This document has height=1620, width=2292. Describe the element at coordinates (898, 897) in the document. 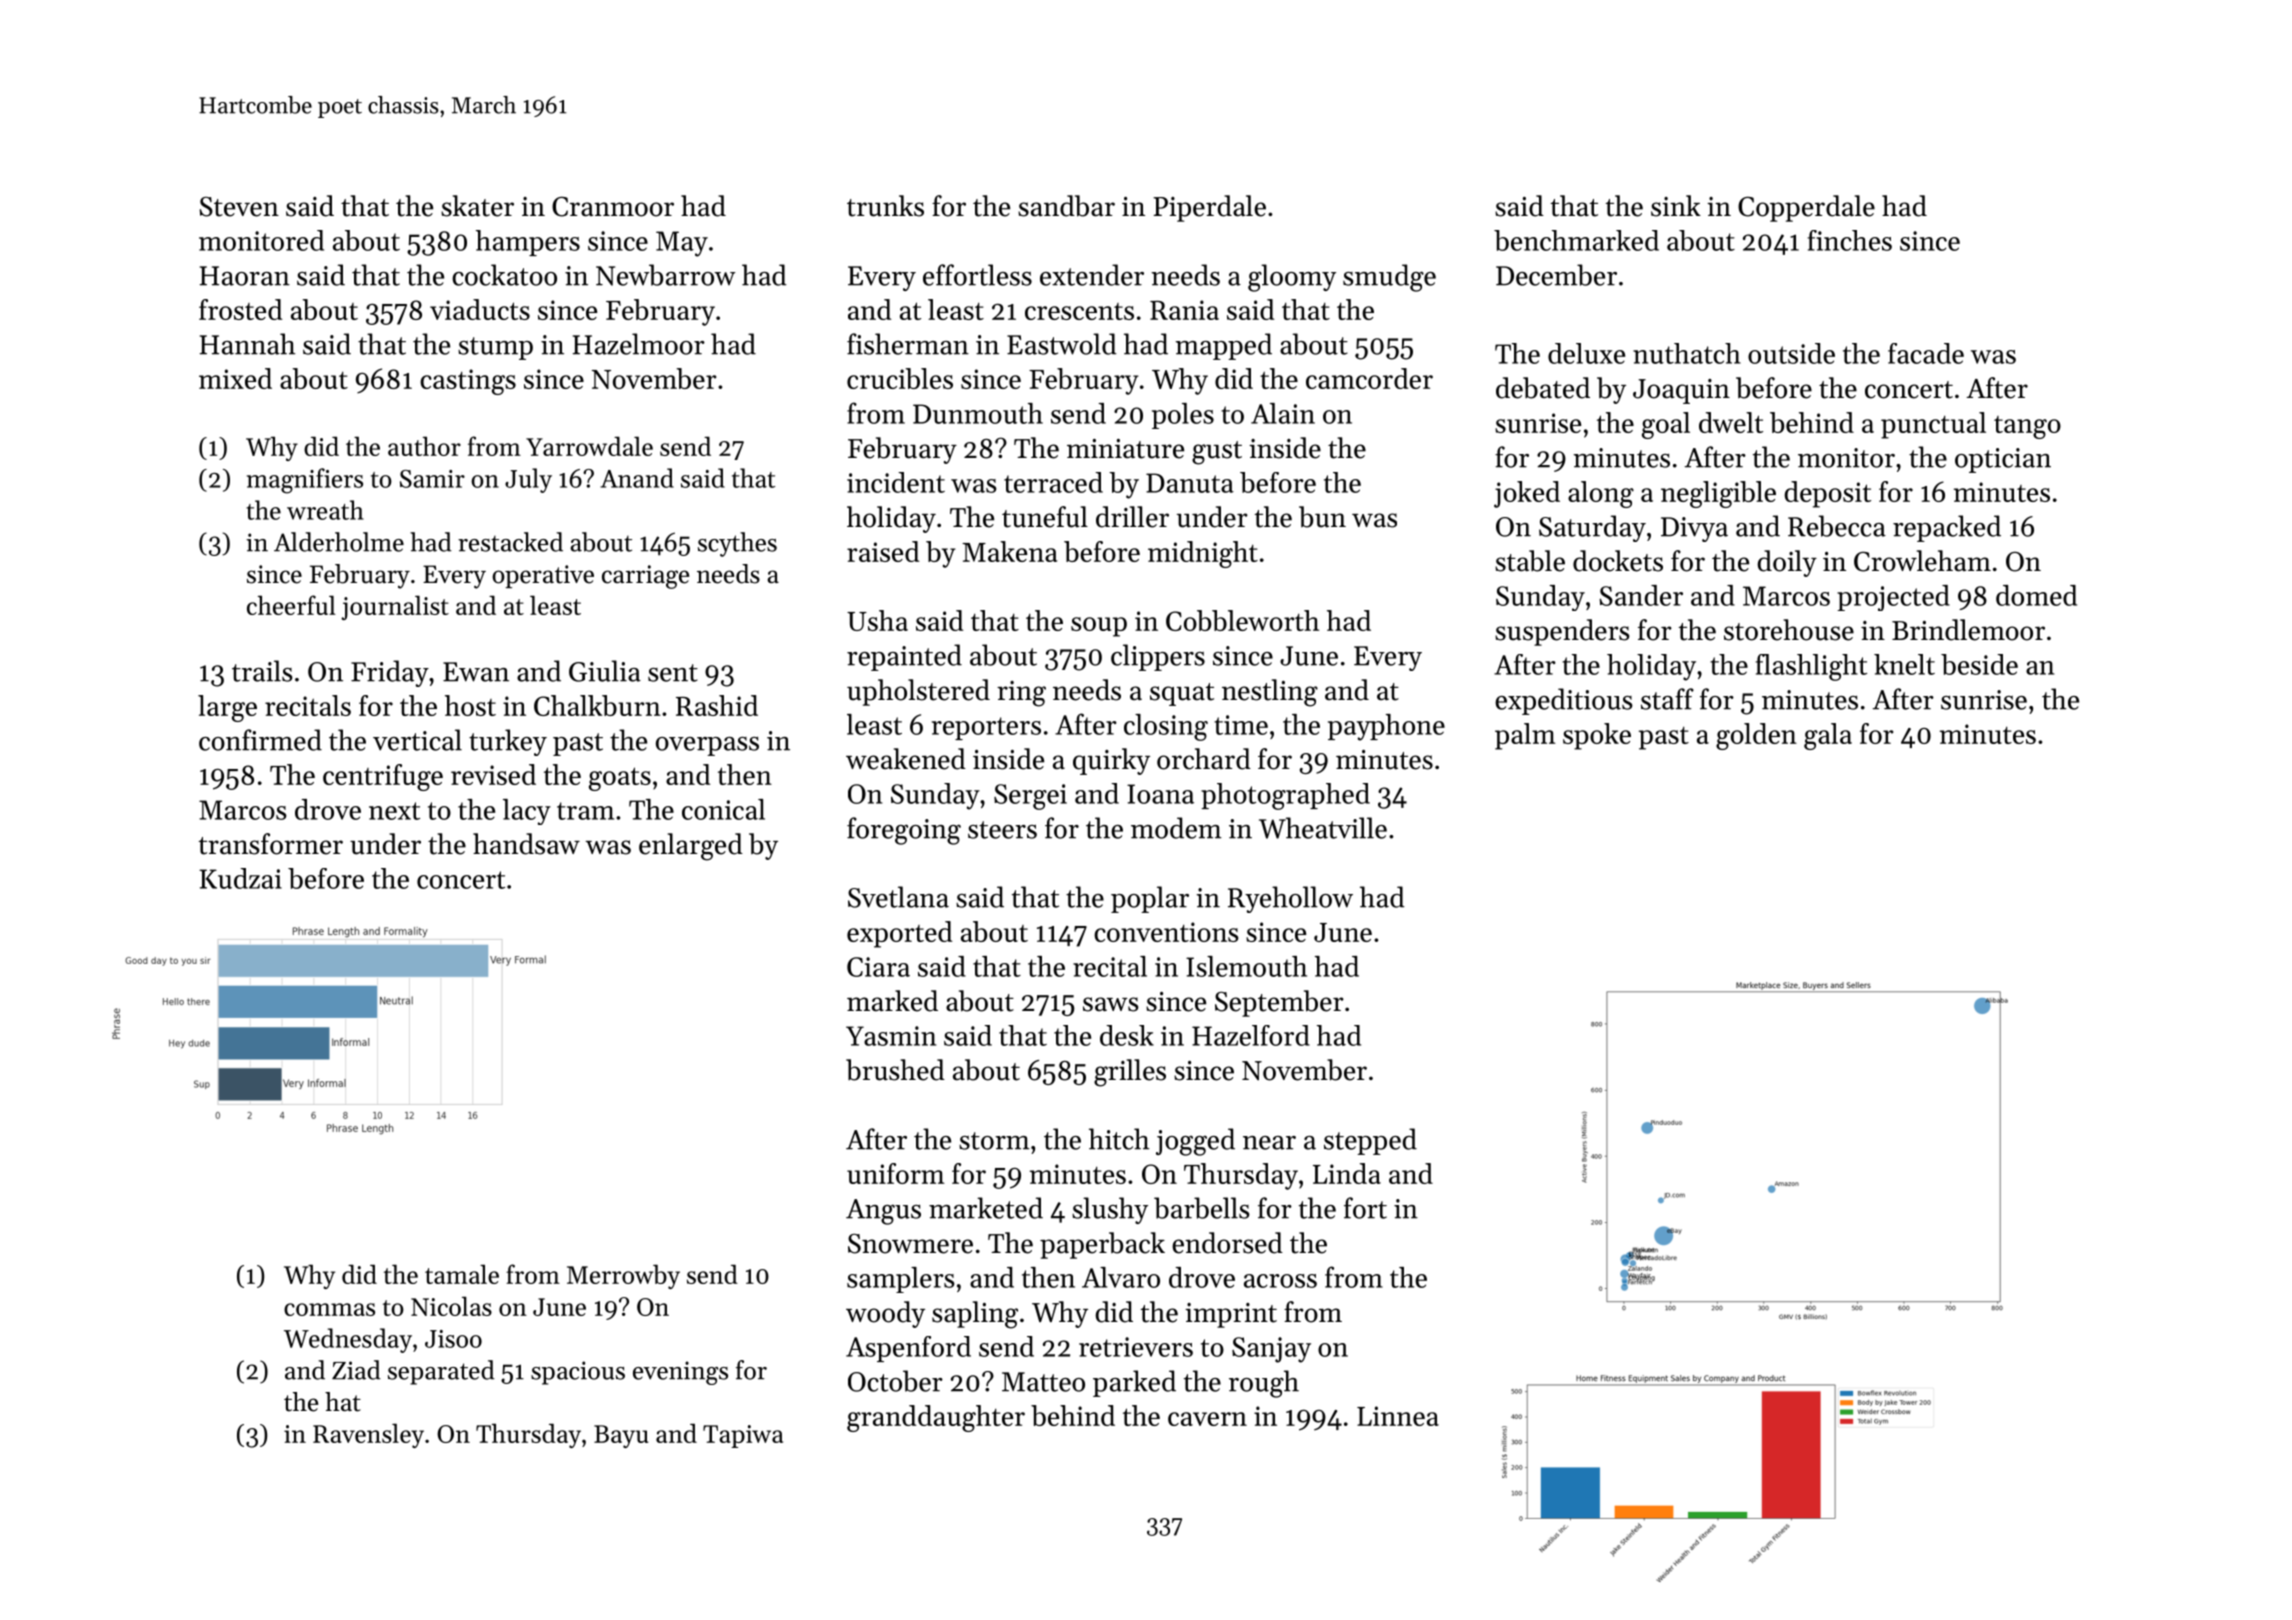

I see `Svetlana` at that location.
